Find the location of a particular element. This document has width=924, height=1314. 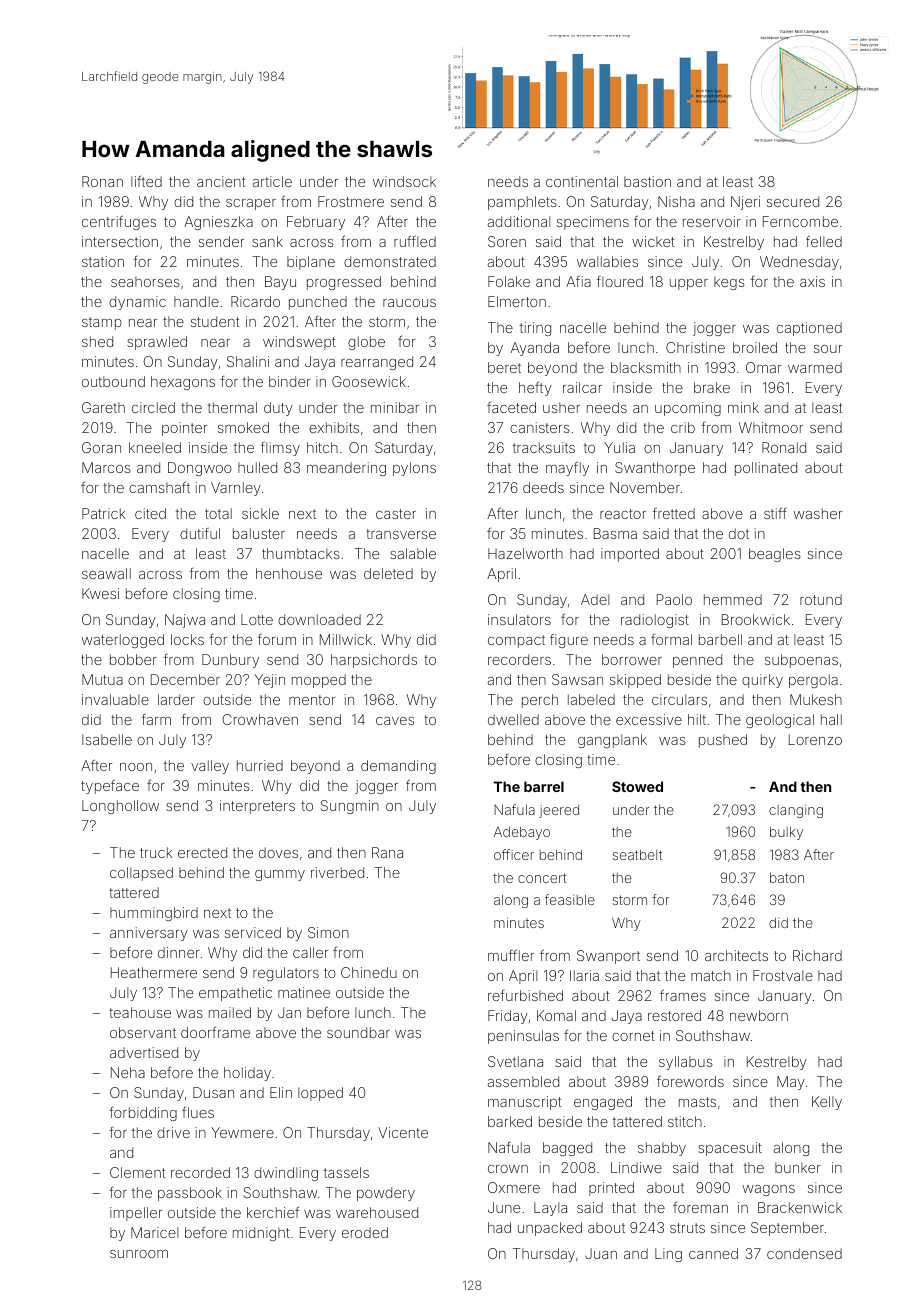

powdery is located at coordinates (386, 1194).
